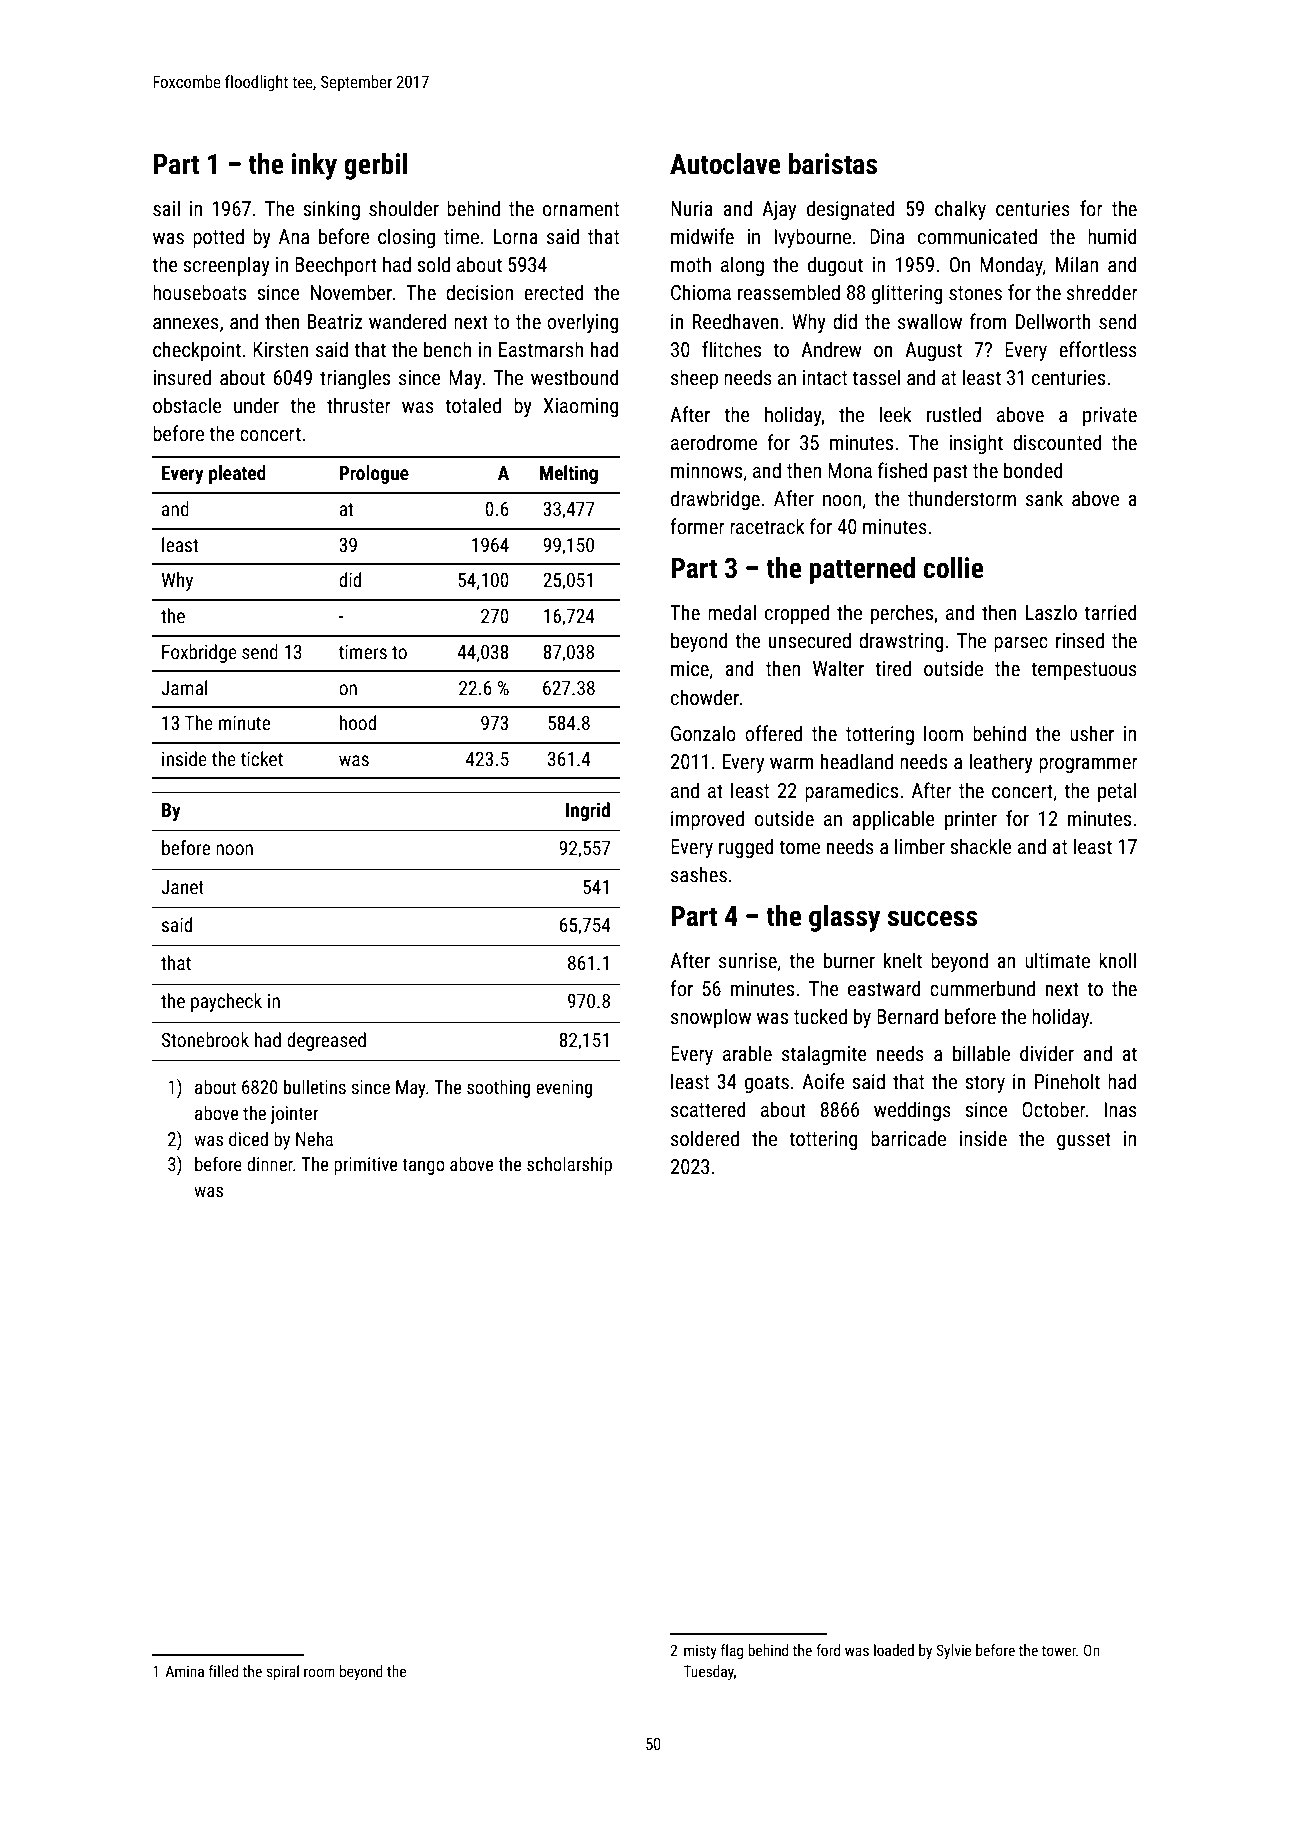 The width and height of the page is (1290, 1824). I want to click on Gonzalo, so click(703, 733).
